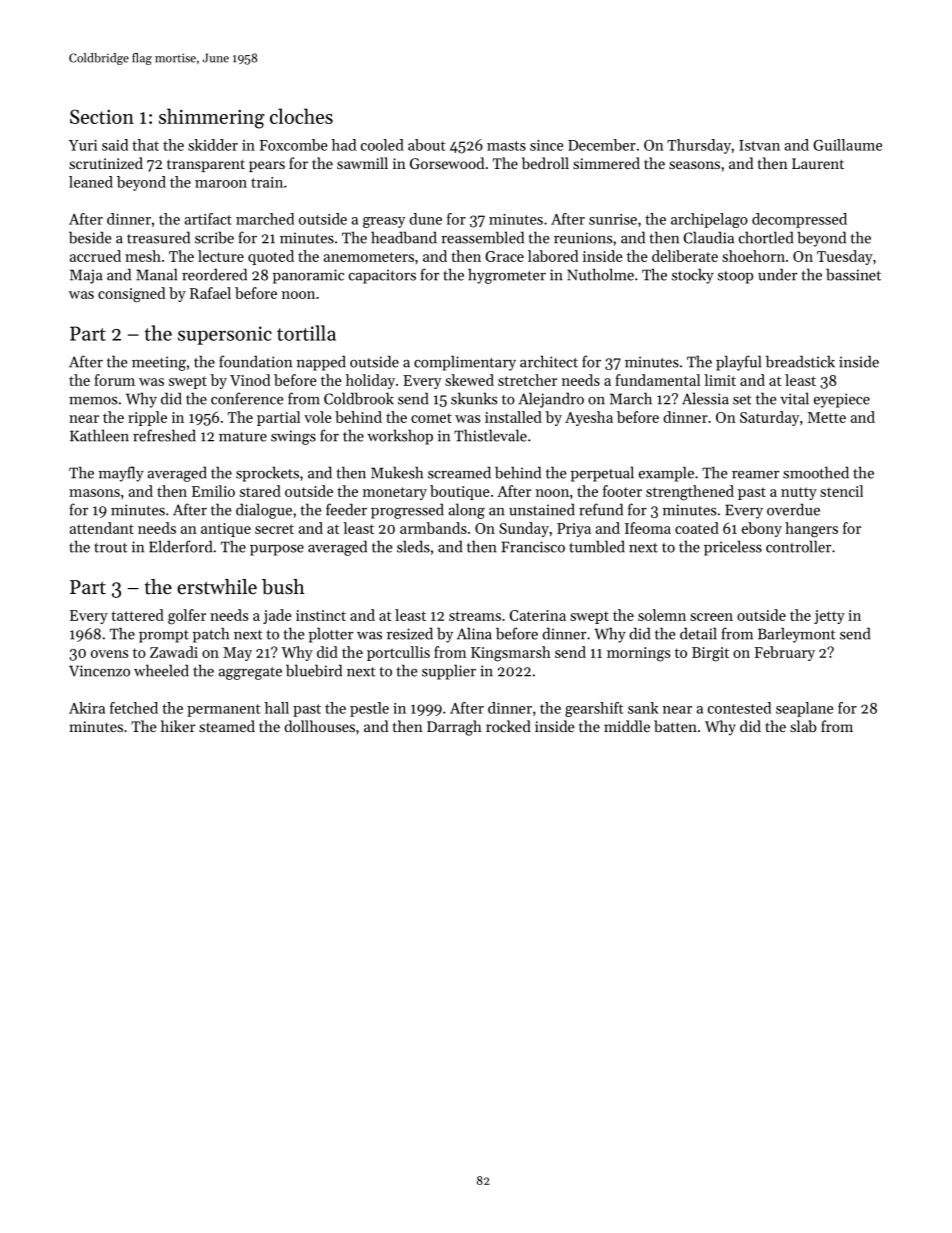  Describe the element at coordinates (735, 277) in the image. I see `stoop` at that location.
